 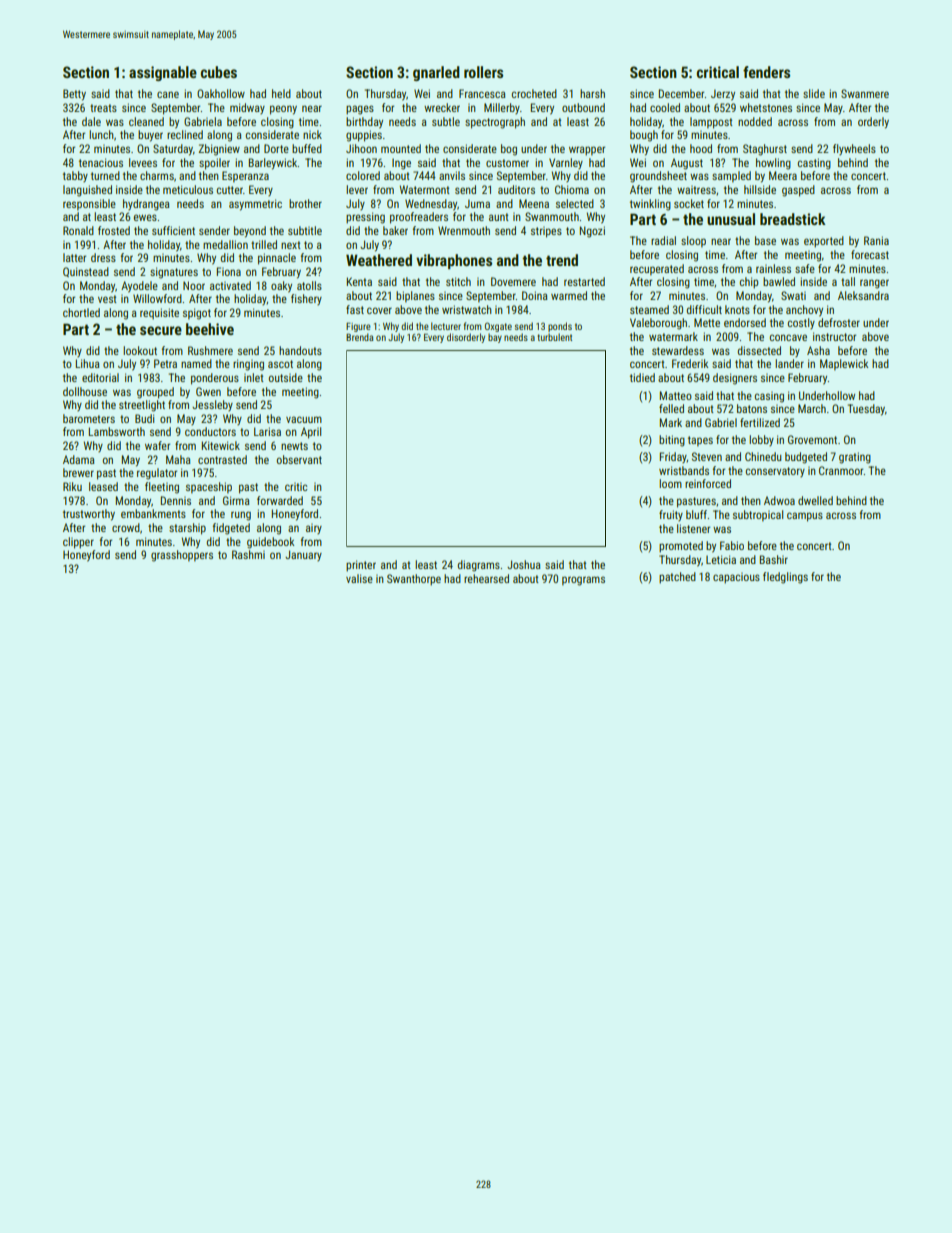 I want to click on secure, so click(x=161, y=330).
